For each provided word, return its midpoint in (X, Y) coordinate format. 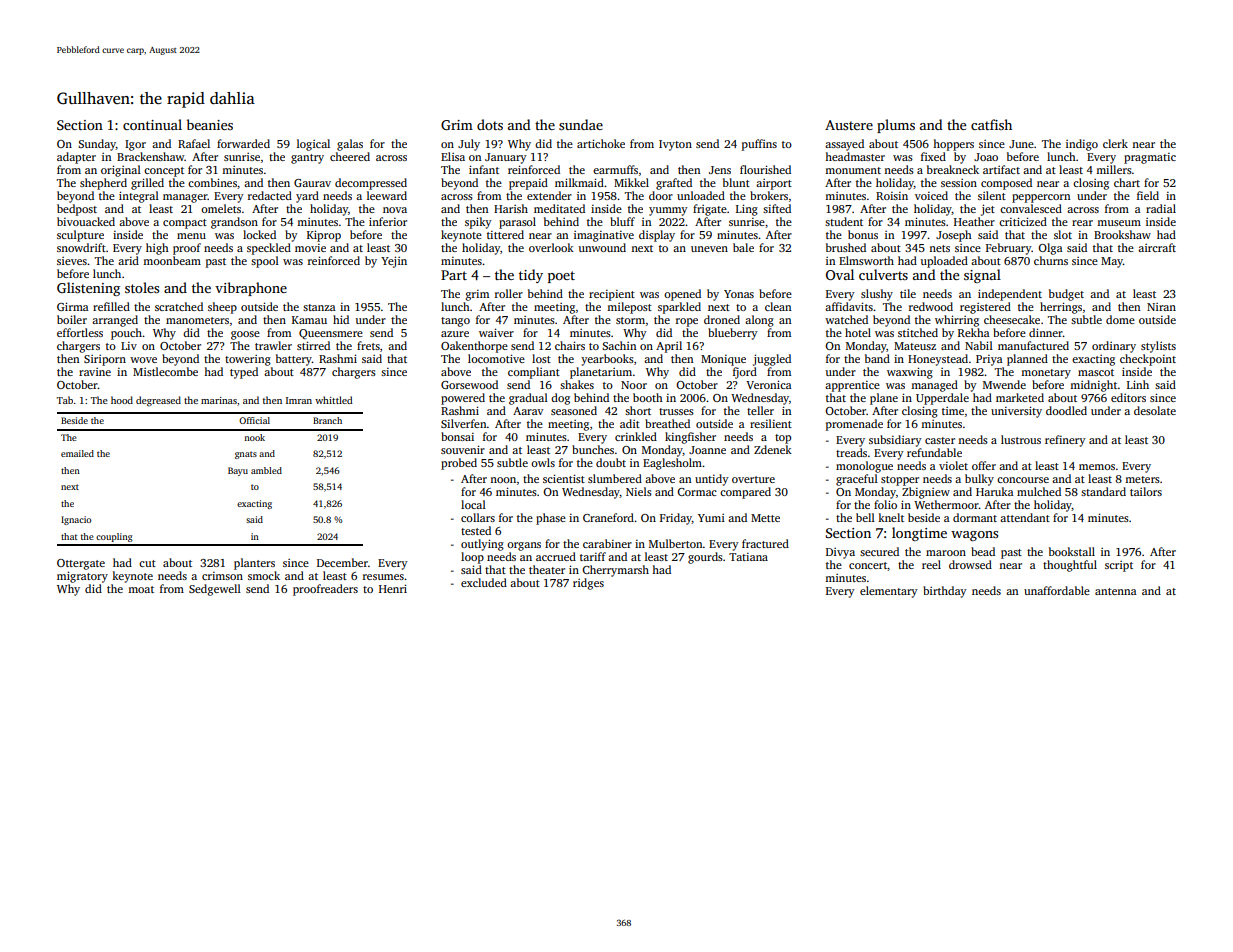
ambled (266, 470)
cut (147, 563)
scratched (179, 306)
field (1148, 195)
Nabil (979, 345)
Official (254, 420)
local (473, 504)
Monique (723, 360)
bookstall (1072, 551)
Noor (634, 385)
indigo (1082, 145)
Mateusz (915, 346)
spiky (478, 223)
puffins (759, 145)
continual (152, 124)
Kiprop (324, 236)
